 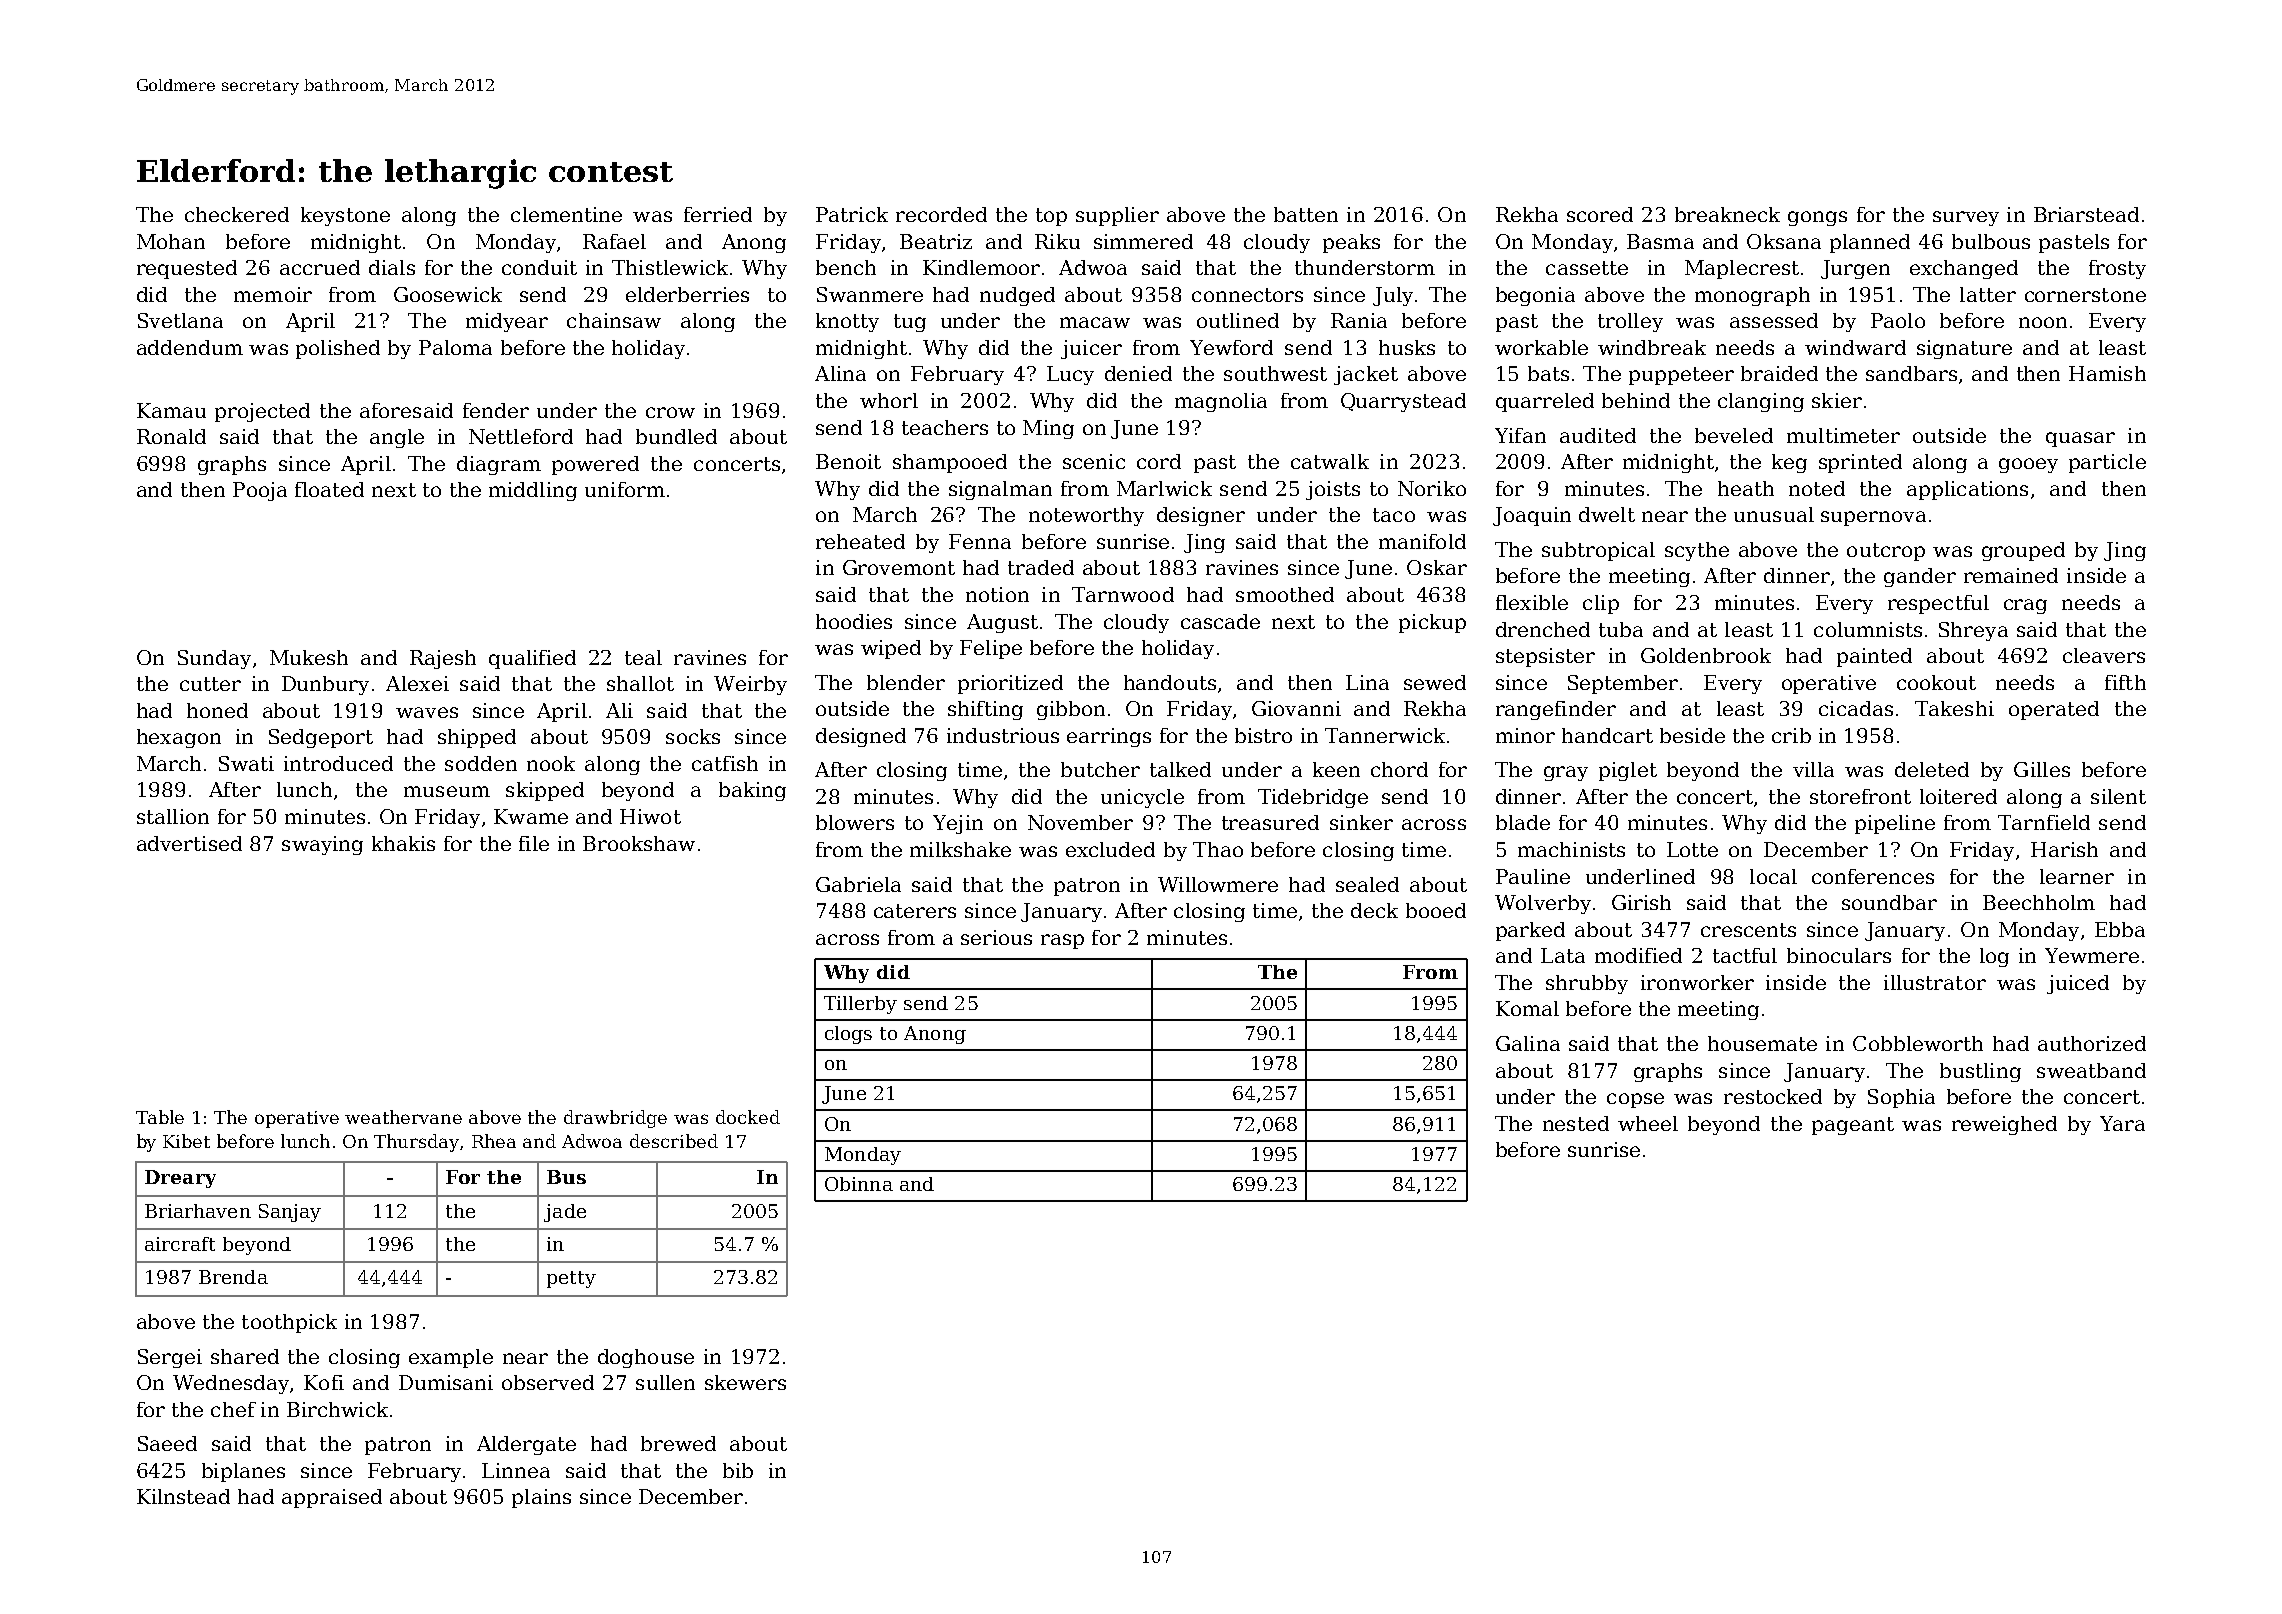 I want to click on Hamish, so click(x=2107, y=373).
